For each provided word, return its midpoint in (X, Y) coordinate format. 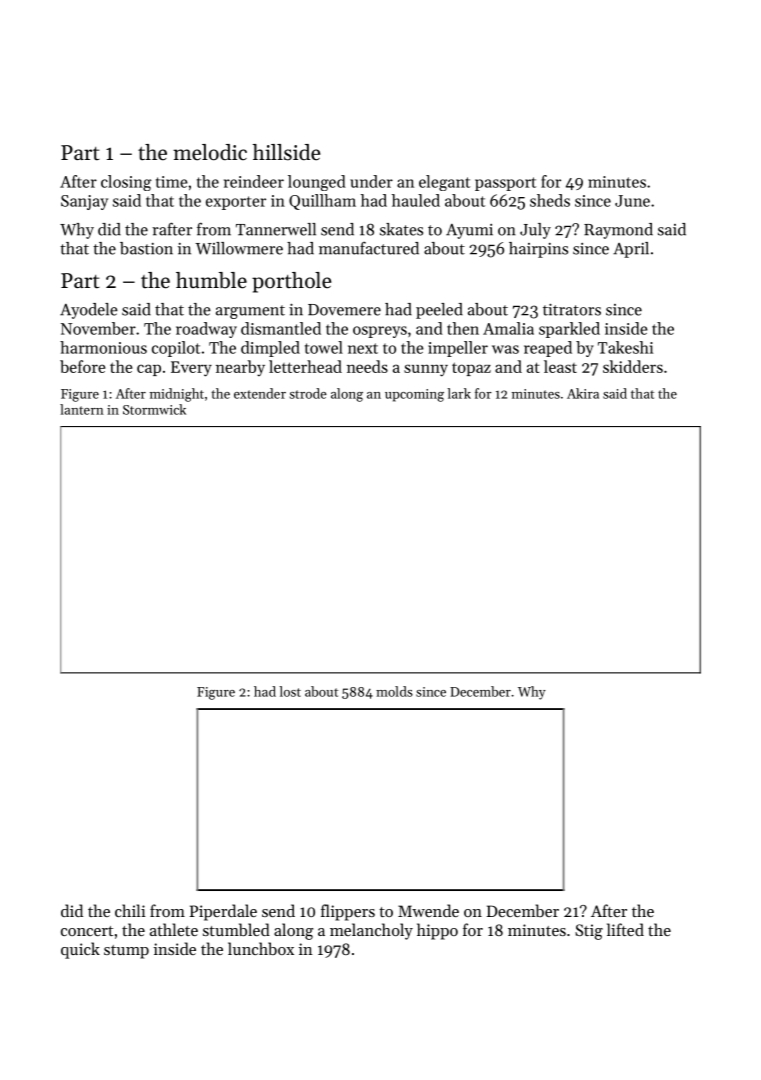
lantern (82, 409)
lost (290, 691)
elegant (444, 183)
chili (130, 910)
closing (126, 183)
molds (394, 691)
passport (505, 184)
